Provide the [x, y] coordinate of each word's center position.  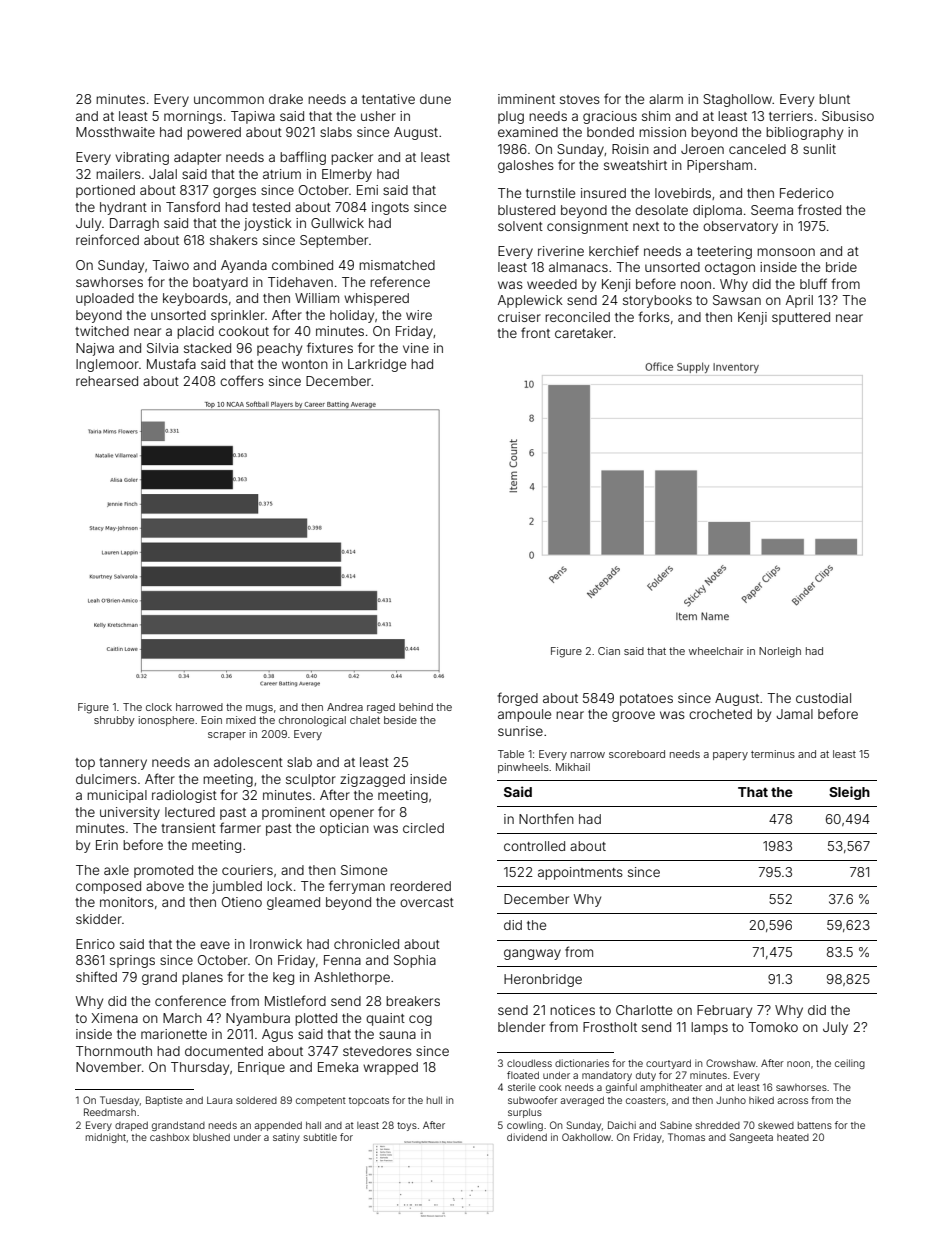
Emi [367, 190]
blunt [834, 99]
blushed [211, 1137]
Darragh [134, 224]
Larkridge [377, 365]
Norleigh [780, 652]
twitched [102, 331]
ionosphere [166, 721]
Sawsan [737, 300]
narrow [588, 755]
